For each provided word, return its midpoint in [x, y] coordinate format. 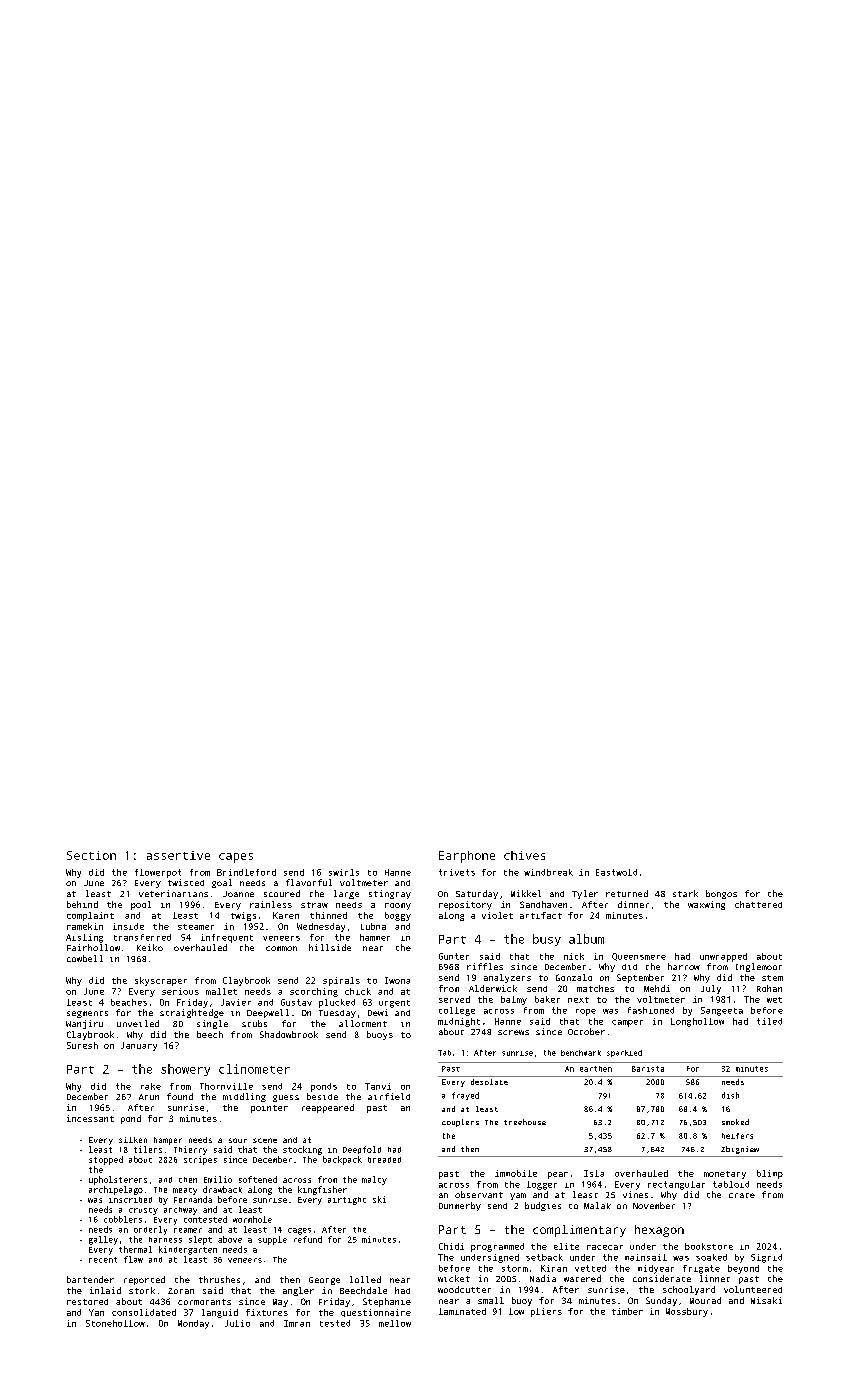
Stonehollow [115, 1323]
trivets [457, 872]
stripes [200, 1160]
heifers [737, 1136]
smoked [735, 1122]
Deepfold [362, 1150]
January [139, 1046]
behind [82, 904]
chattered [758, 904]
